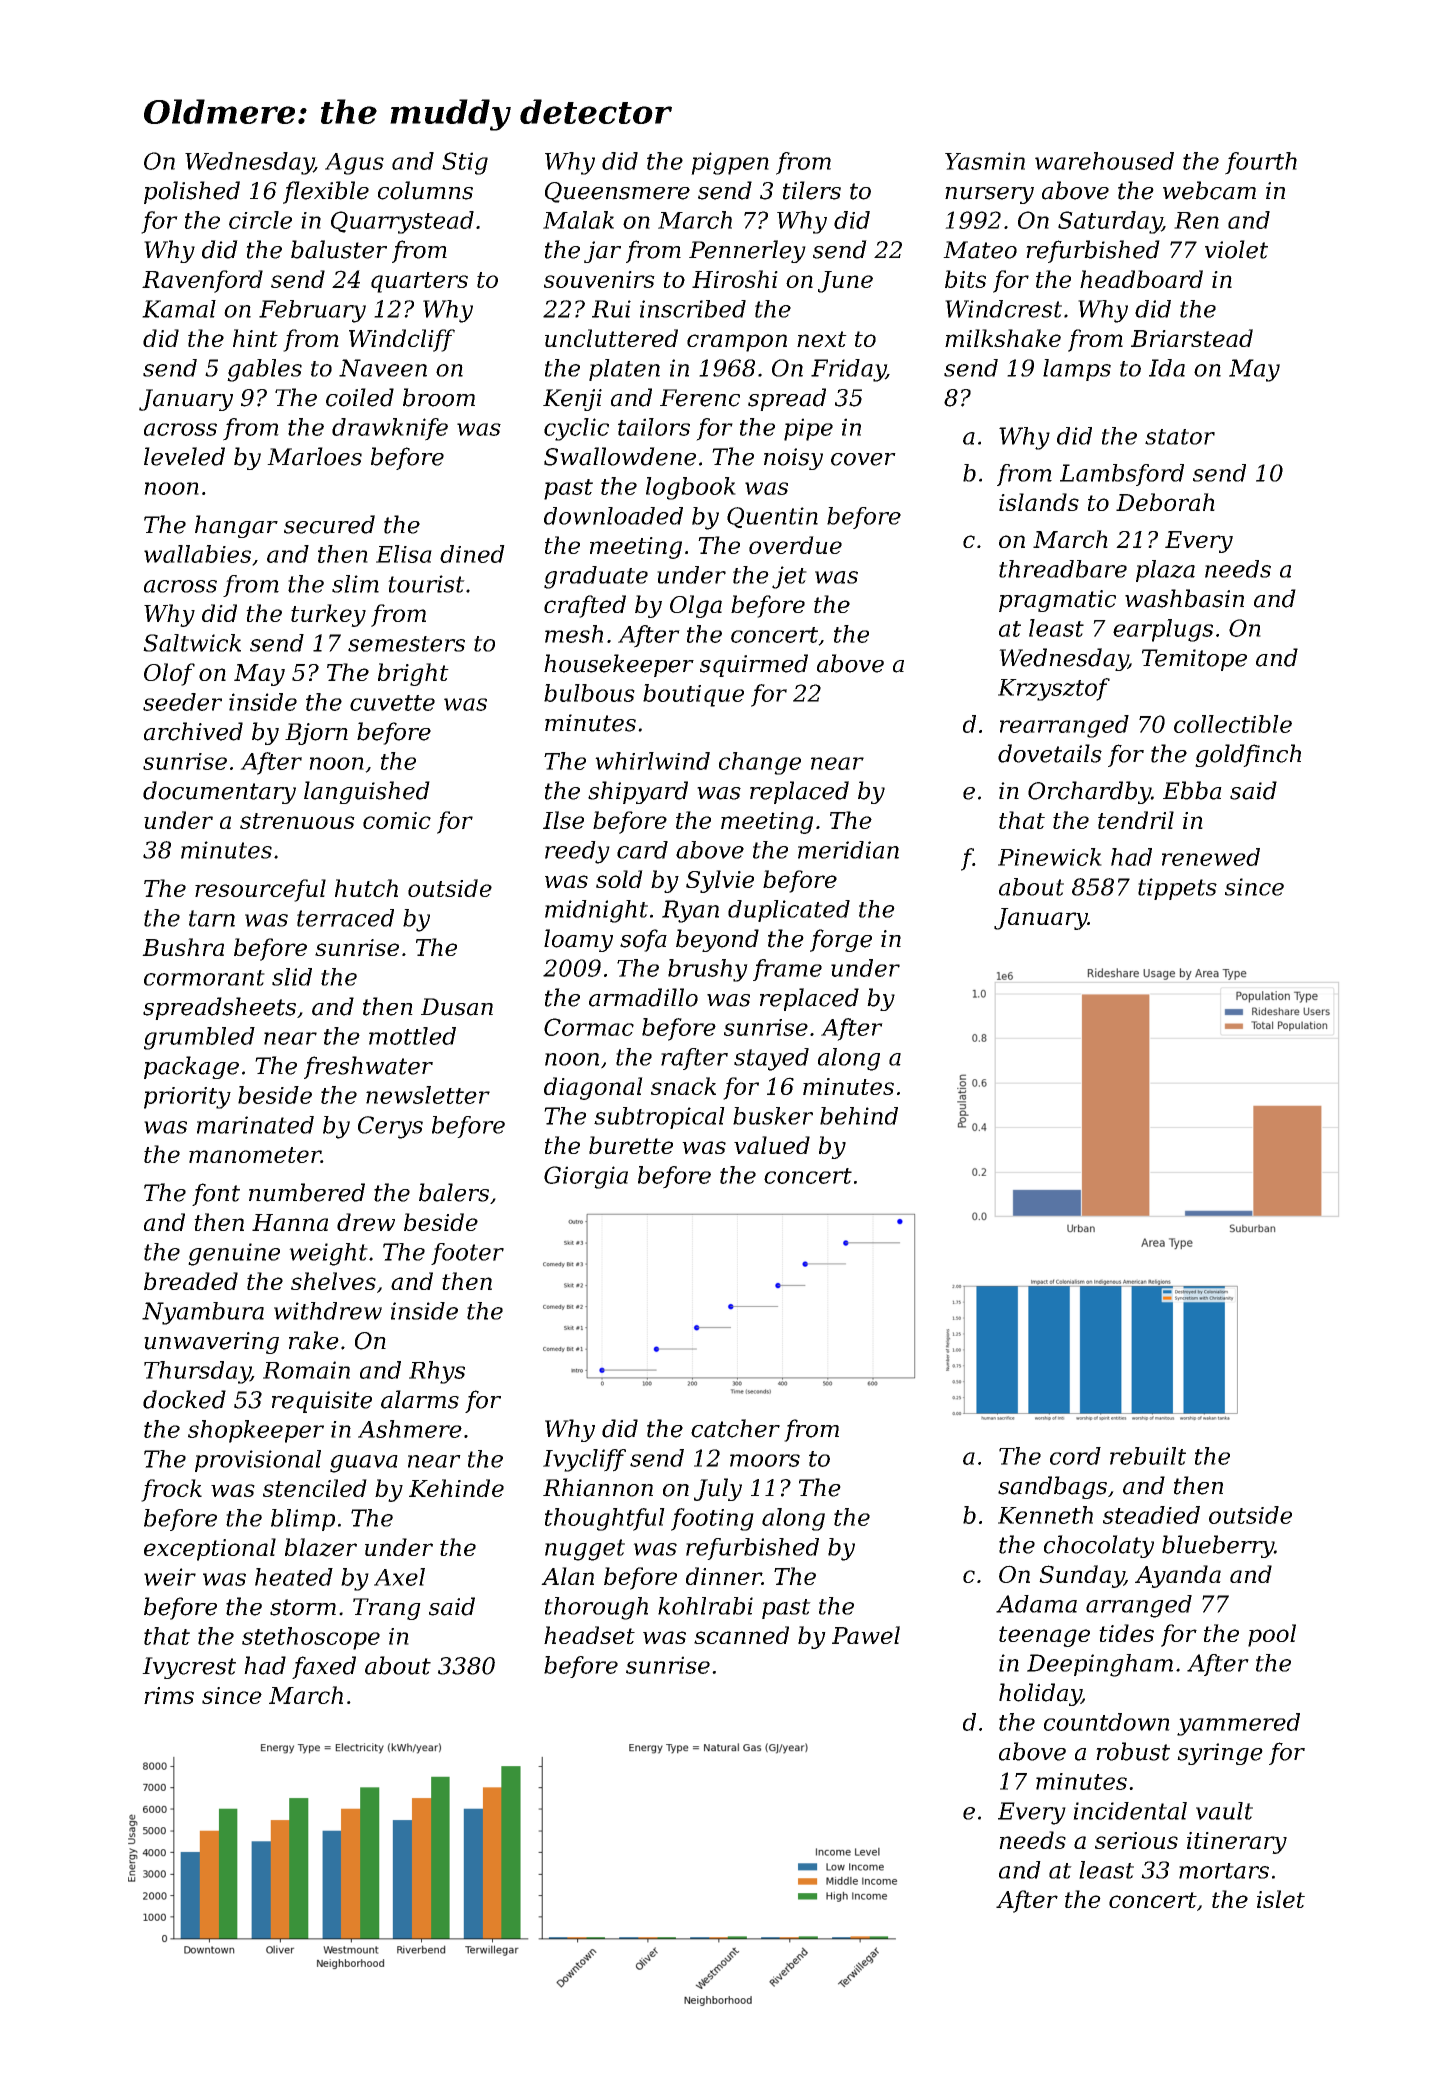 Image resolution: width=1450 pixels, height=2100 pixels. I want to click on Cerys, so click(390, 1127).
